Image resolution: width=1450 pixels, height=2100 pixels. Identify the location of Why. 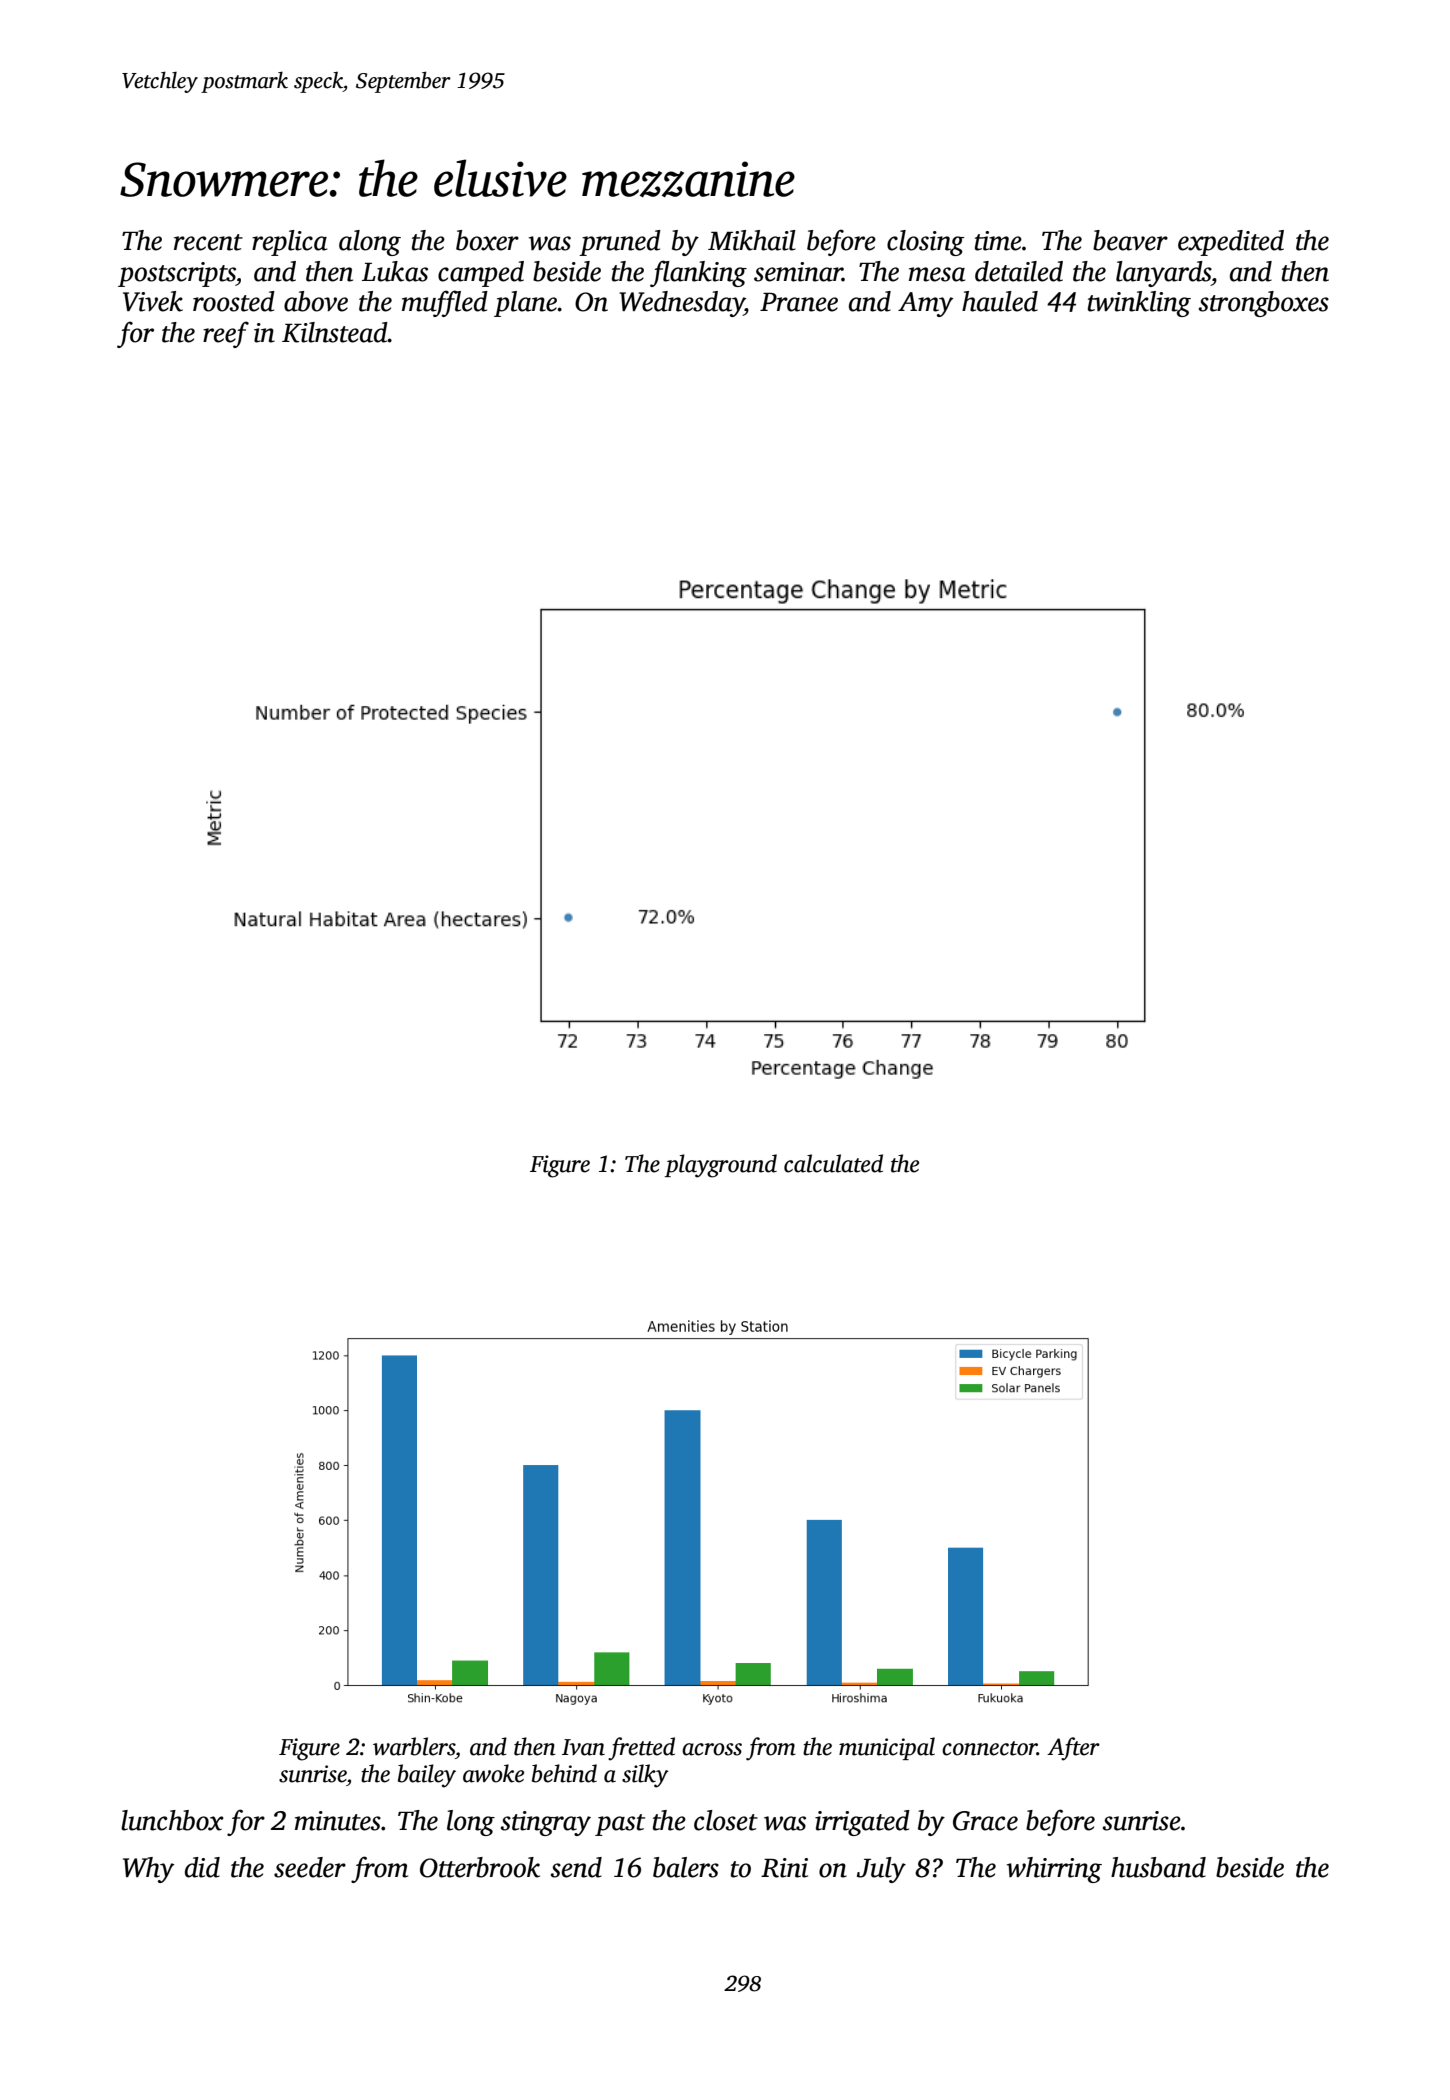
(148, 1870).
